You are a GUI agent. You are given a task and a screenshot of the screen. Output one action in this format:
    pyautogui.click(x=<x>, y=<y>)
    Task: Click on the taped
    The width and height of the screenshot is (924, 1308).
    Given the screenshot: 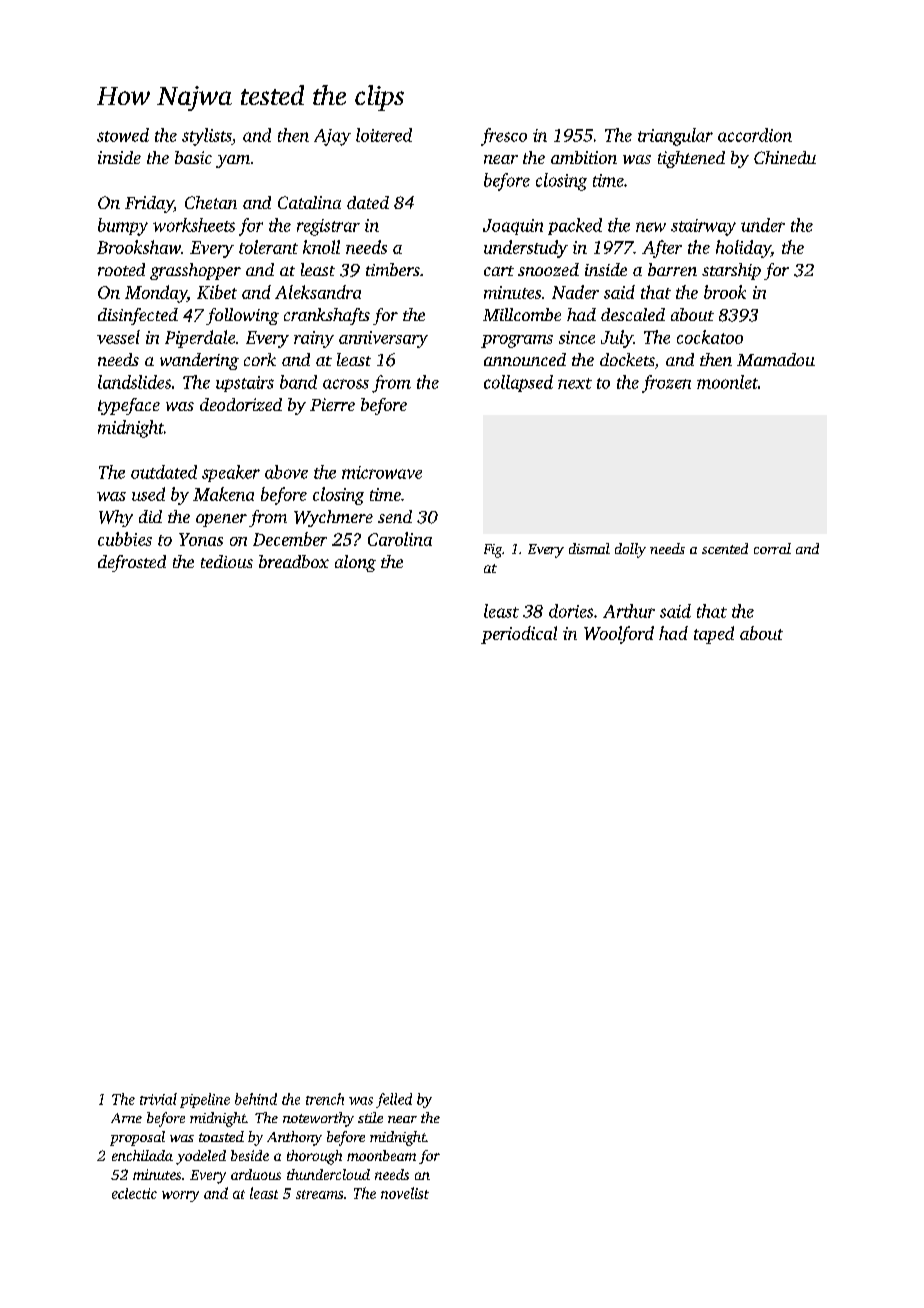 What is the action you would take?
    pyautogui.click(x=714, y=635)
